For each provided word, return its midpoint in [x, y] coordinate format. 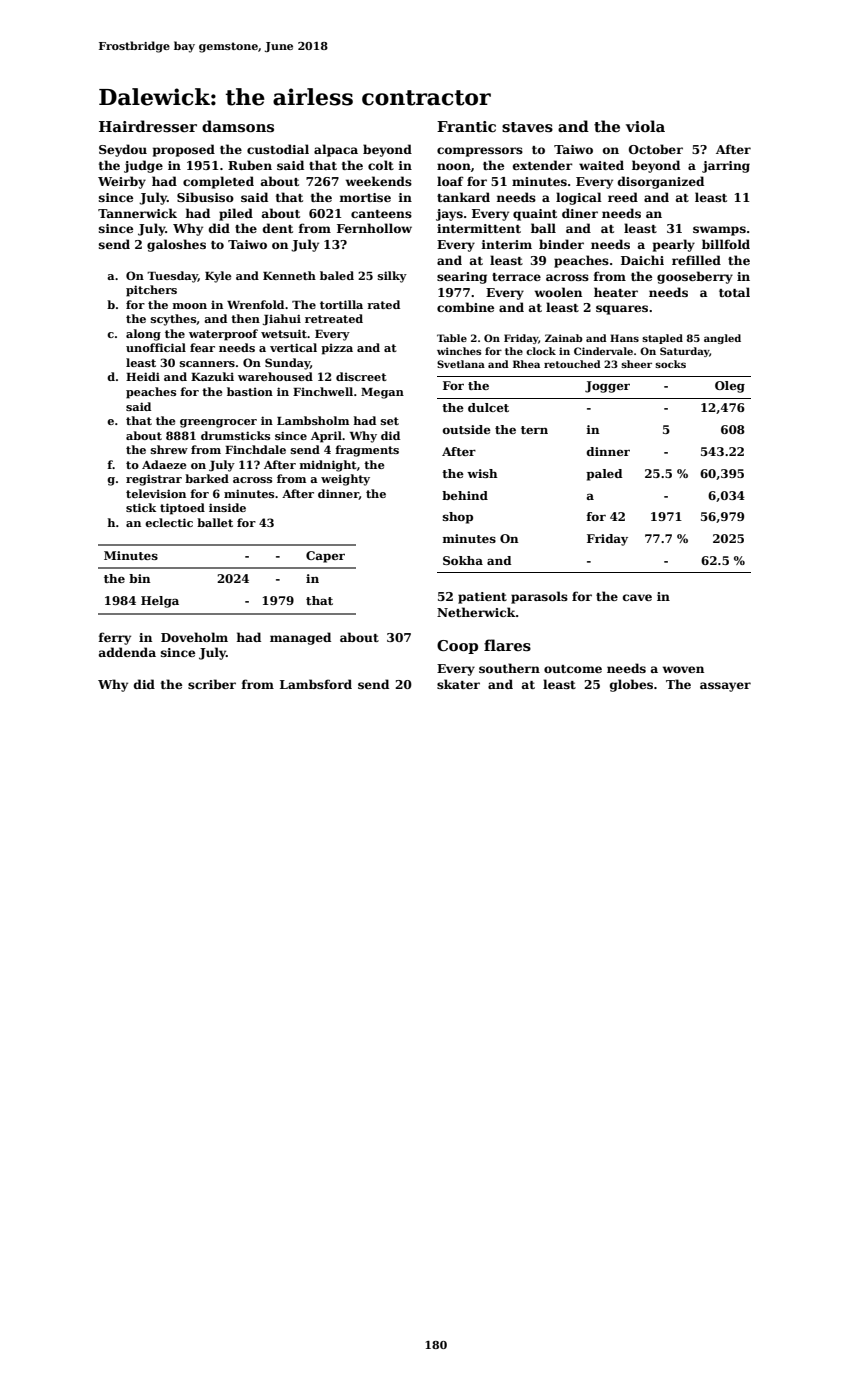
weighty [345, 480]
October [656, 149]
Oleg [730, 387]
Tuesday [172, 277]
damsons [238, 126]
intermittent [479, 228]
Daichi [642, 260]
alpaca [336, 150]
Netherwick [476, 612]
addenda [127, 652]
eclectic [169, 522]
